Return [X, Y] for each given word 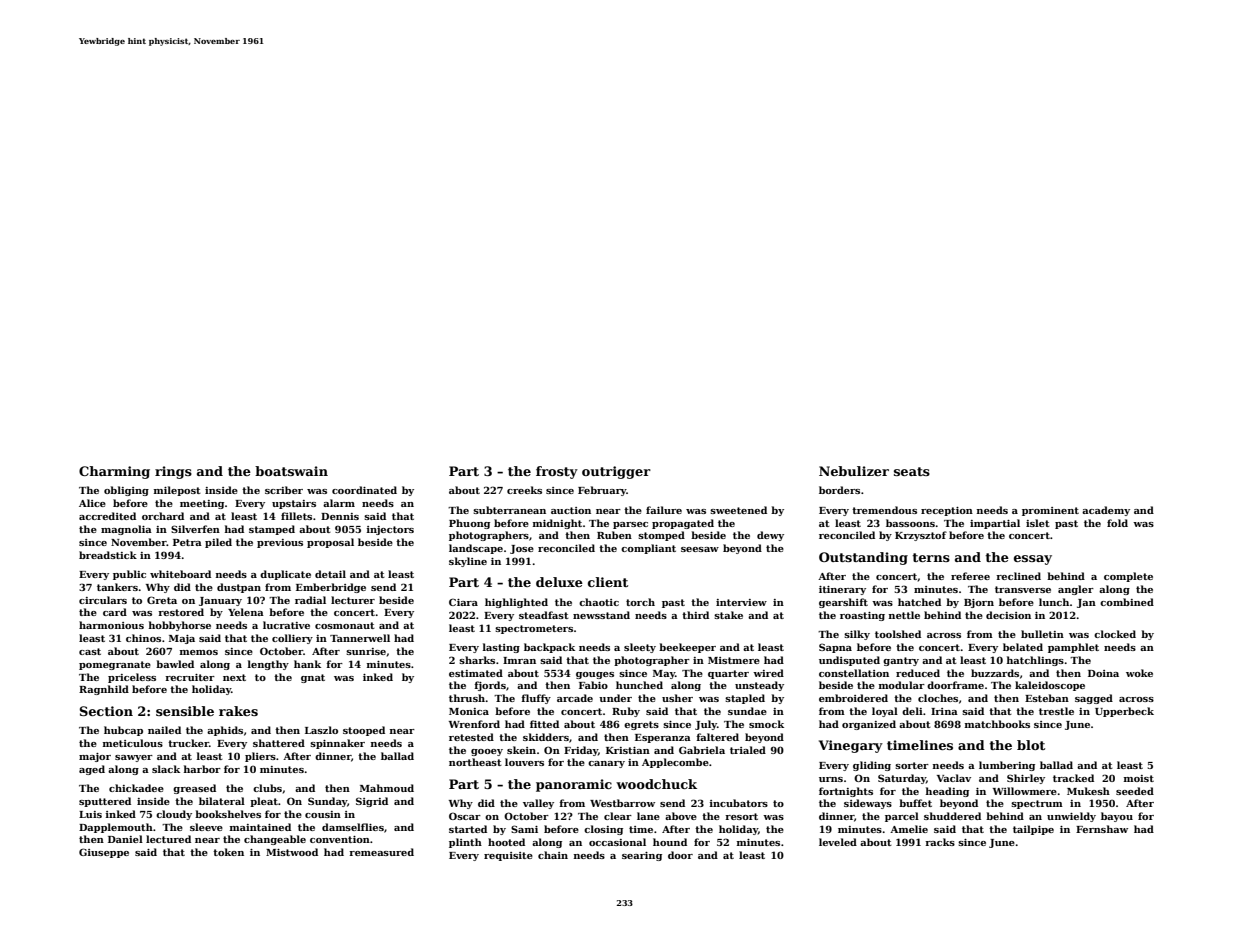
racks [940, 842]
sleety [640, 648]
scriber [284, 490]
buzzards [995, 673]
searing [642, 856]
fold [1117, 523]
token [228, 852]
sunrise [366, 651]
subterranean [509, 510]
